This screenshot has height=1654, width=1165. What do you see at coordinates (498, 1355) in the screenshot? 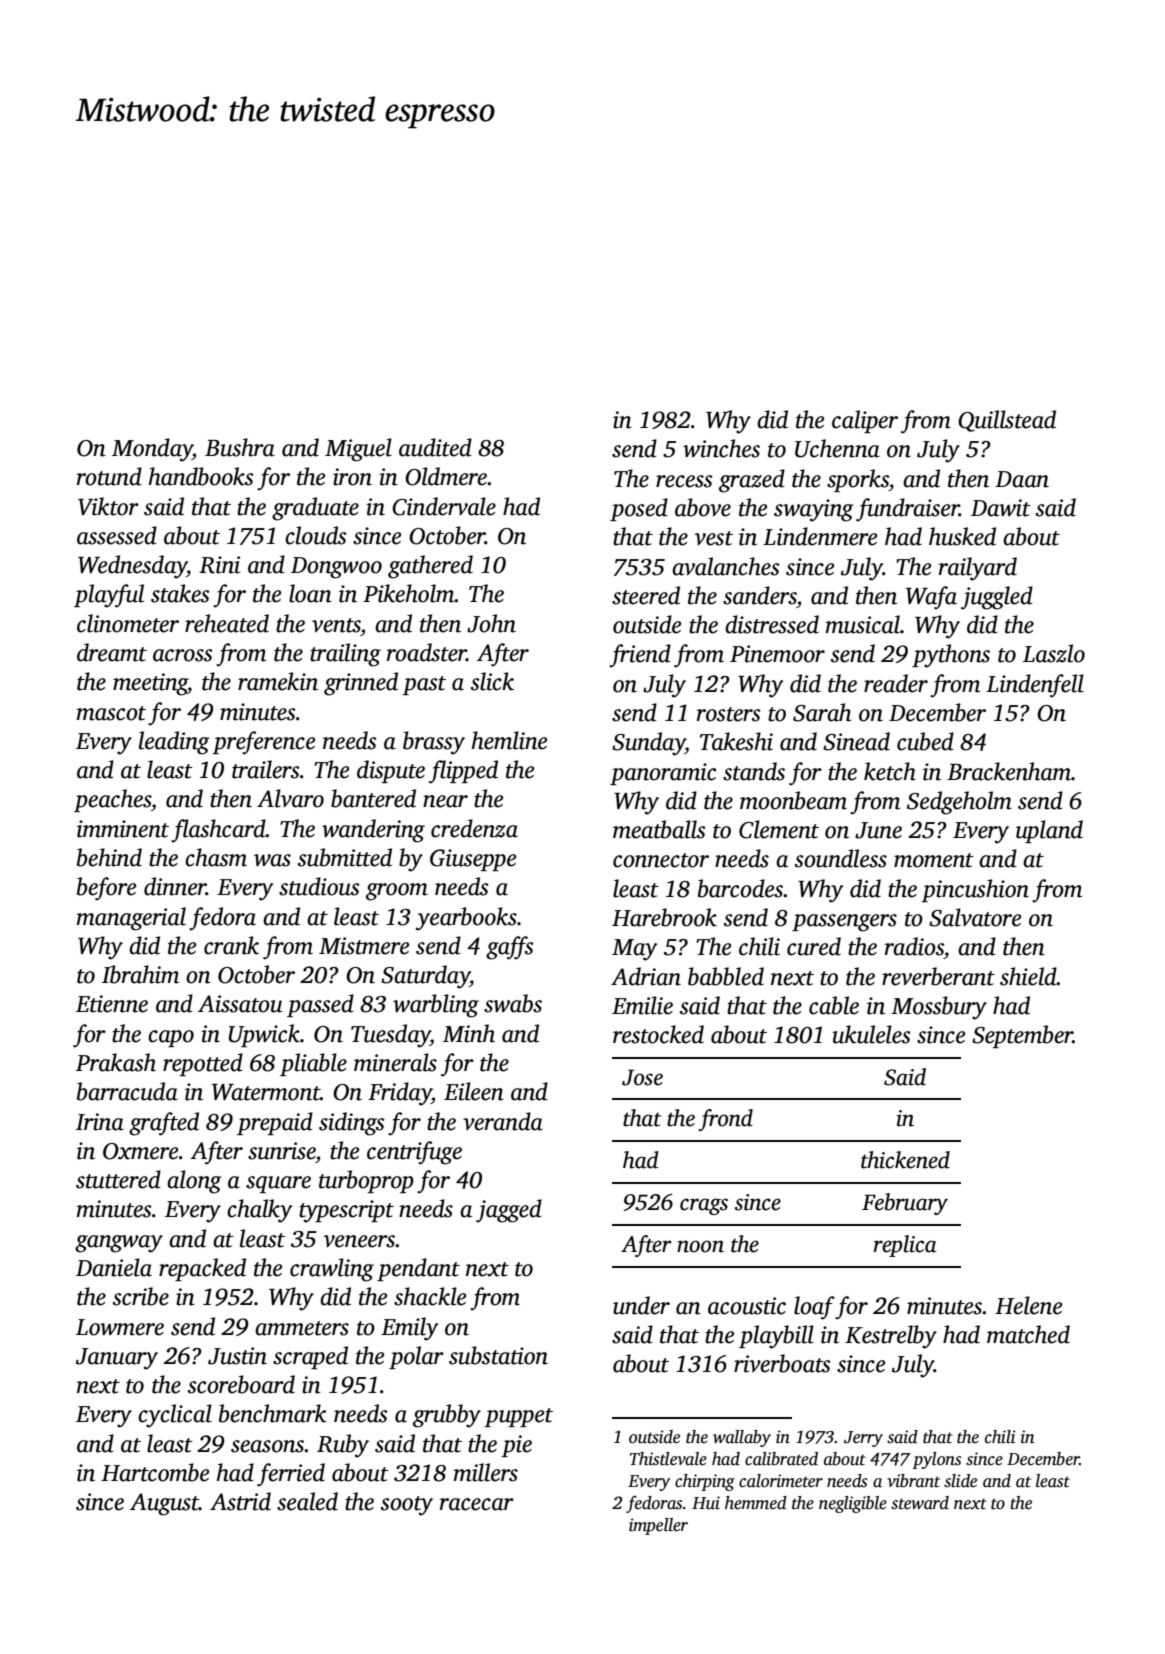
I see `substation` at bounding box center [498, 1355].
